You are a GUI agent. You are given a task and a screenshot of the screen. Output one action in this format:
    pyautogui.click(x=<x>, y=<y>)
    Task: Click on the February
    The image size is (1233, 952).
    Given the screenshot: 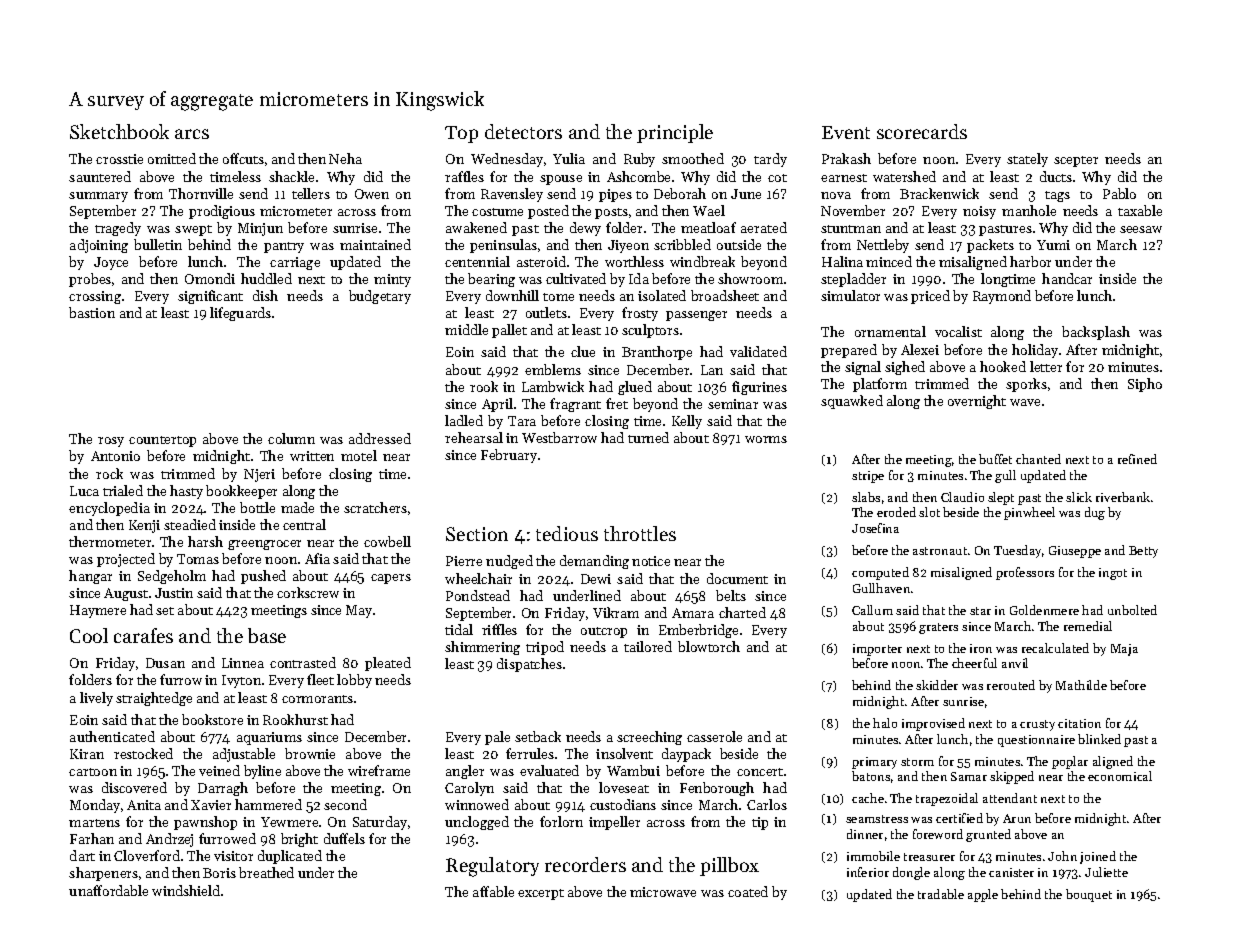 What is the action you would take?
    pyautogui.click(x=509, y=456)
